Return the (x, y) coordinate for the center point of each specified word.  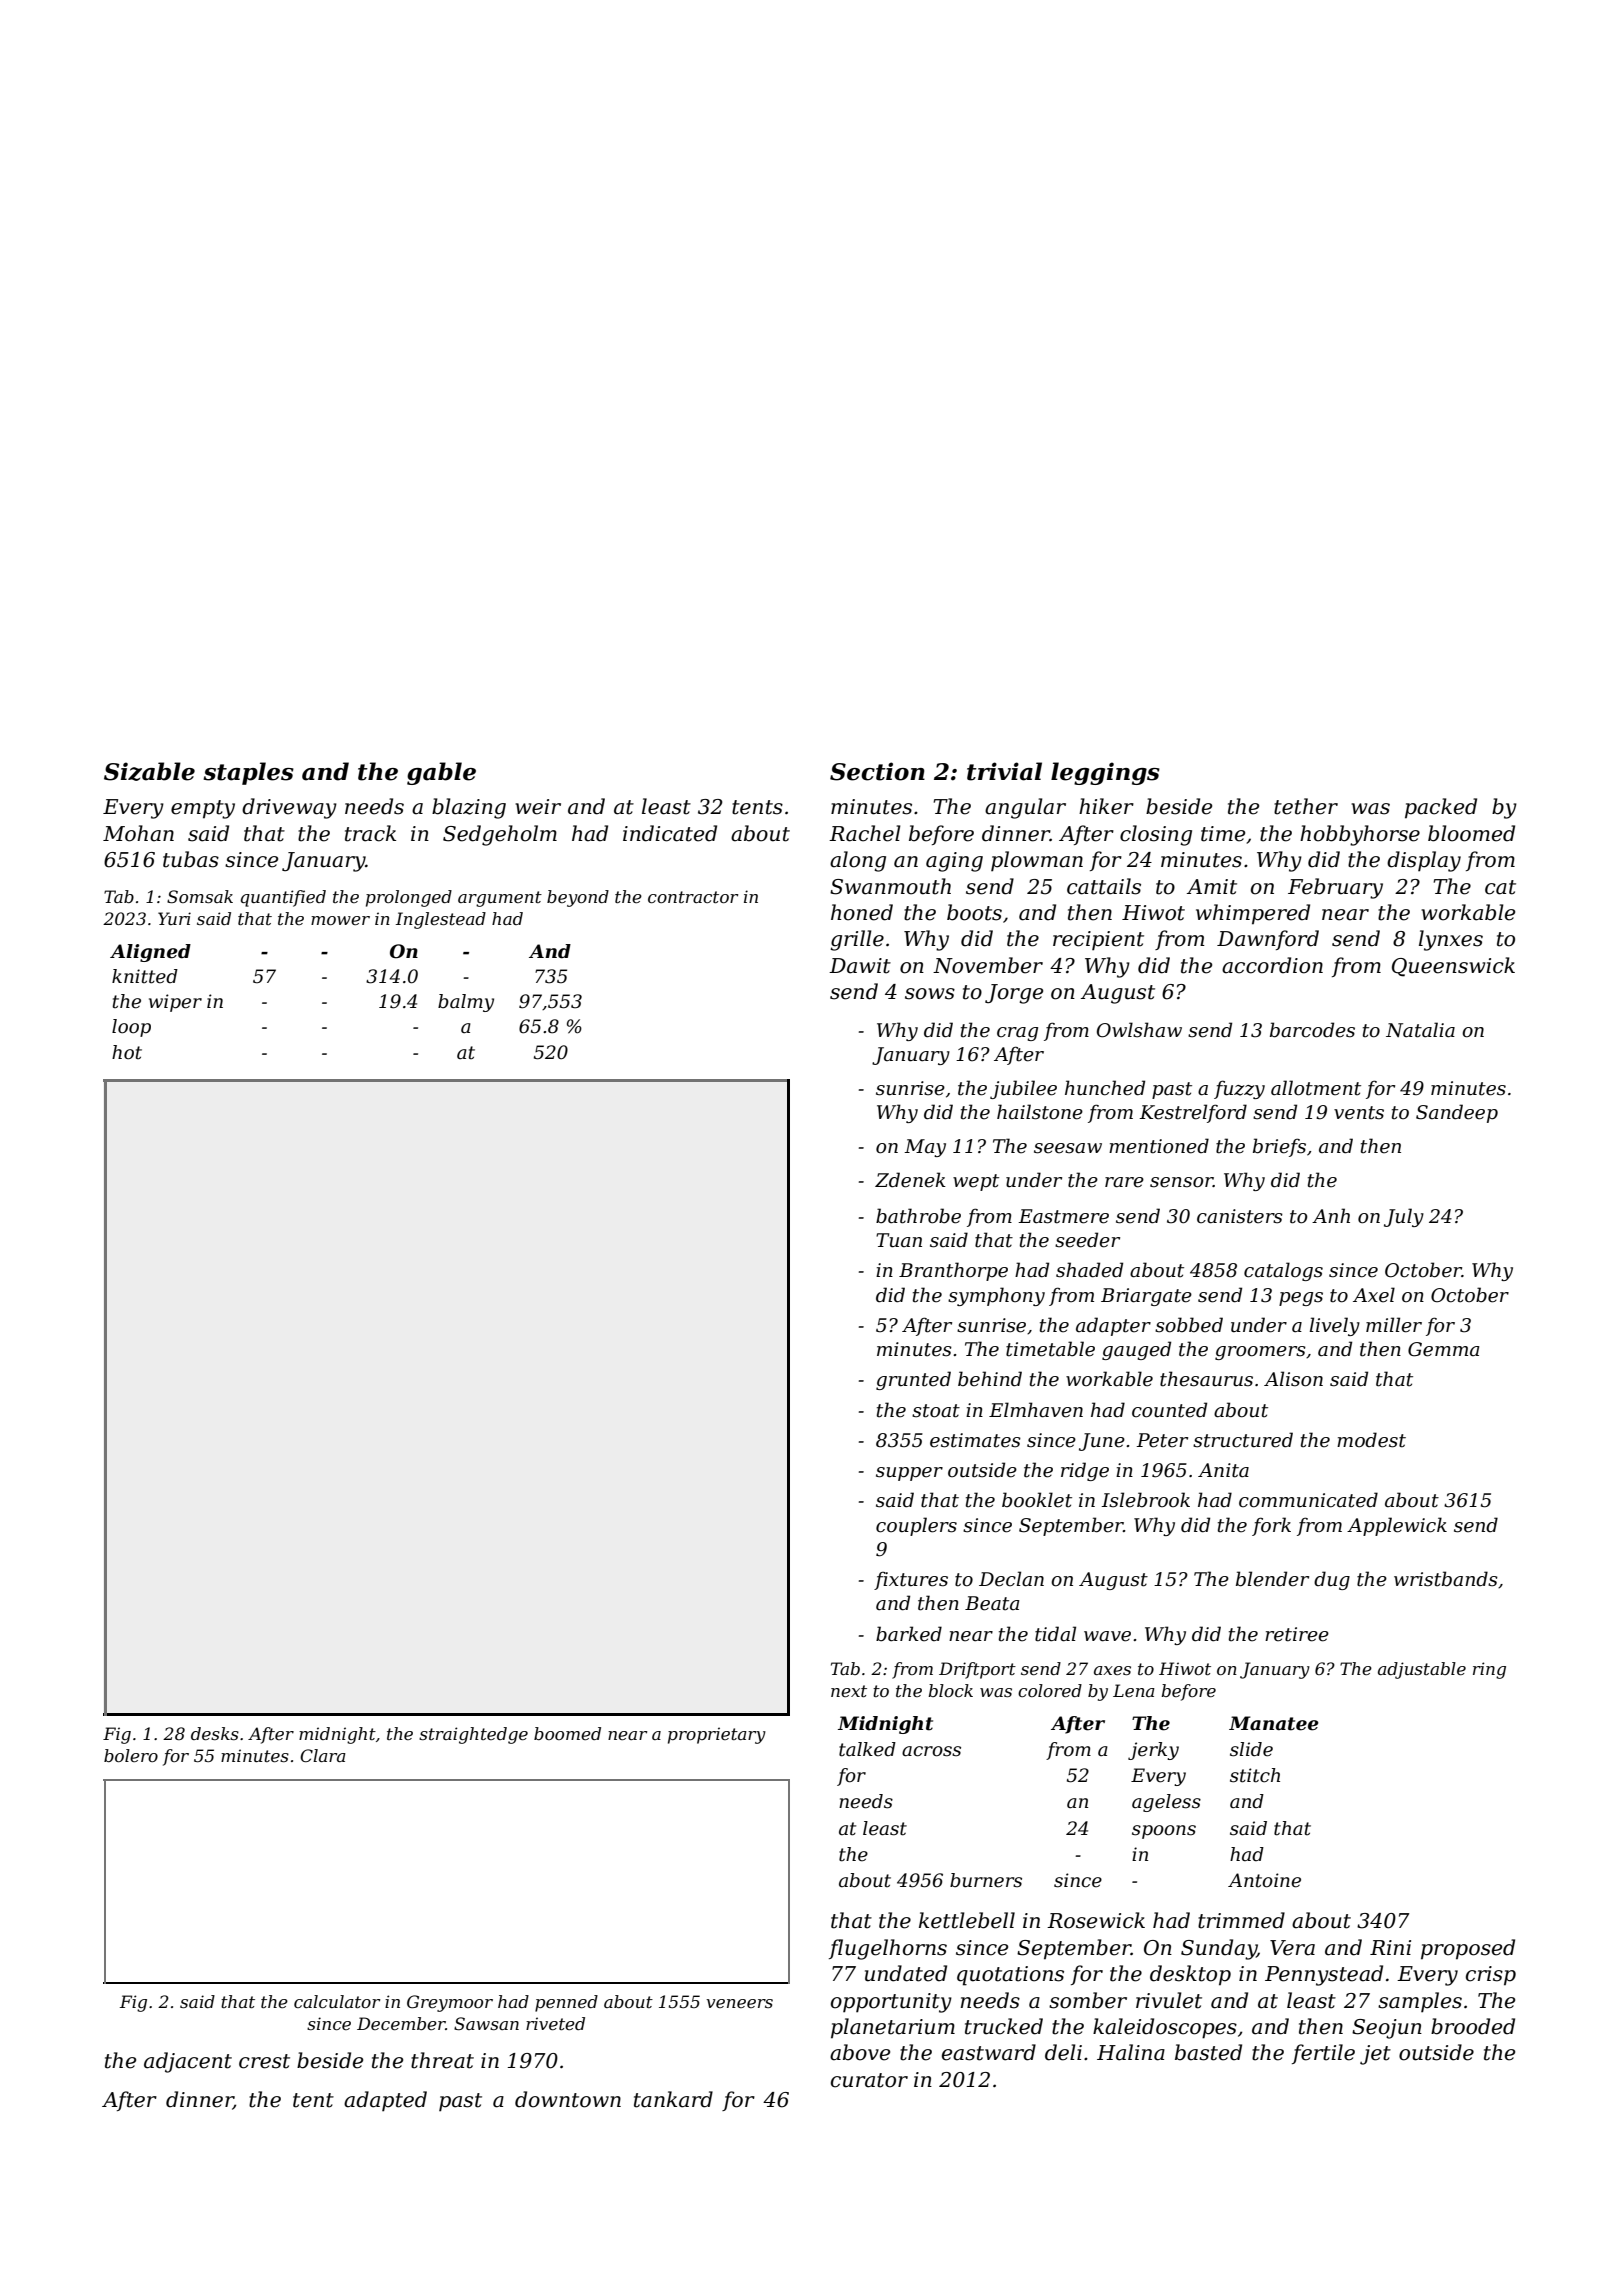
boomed (567, 1733)
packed (1441, 808)
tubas (191, 859)
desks (215, 1733)
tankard (673, 2099)
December (401, 2023)
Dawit (860, 966)
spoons (1164, 1832)
